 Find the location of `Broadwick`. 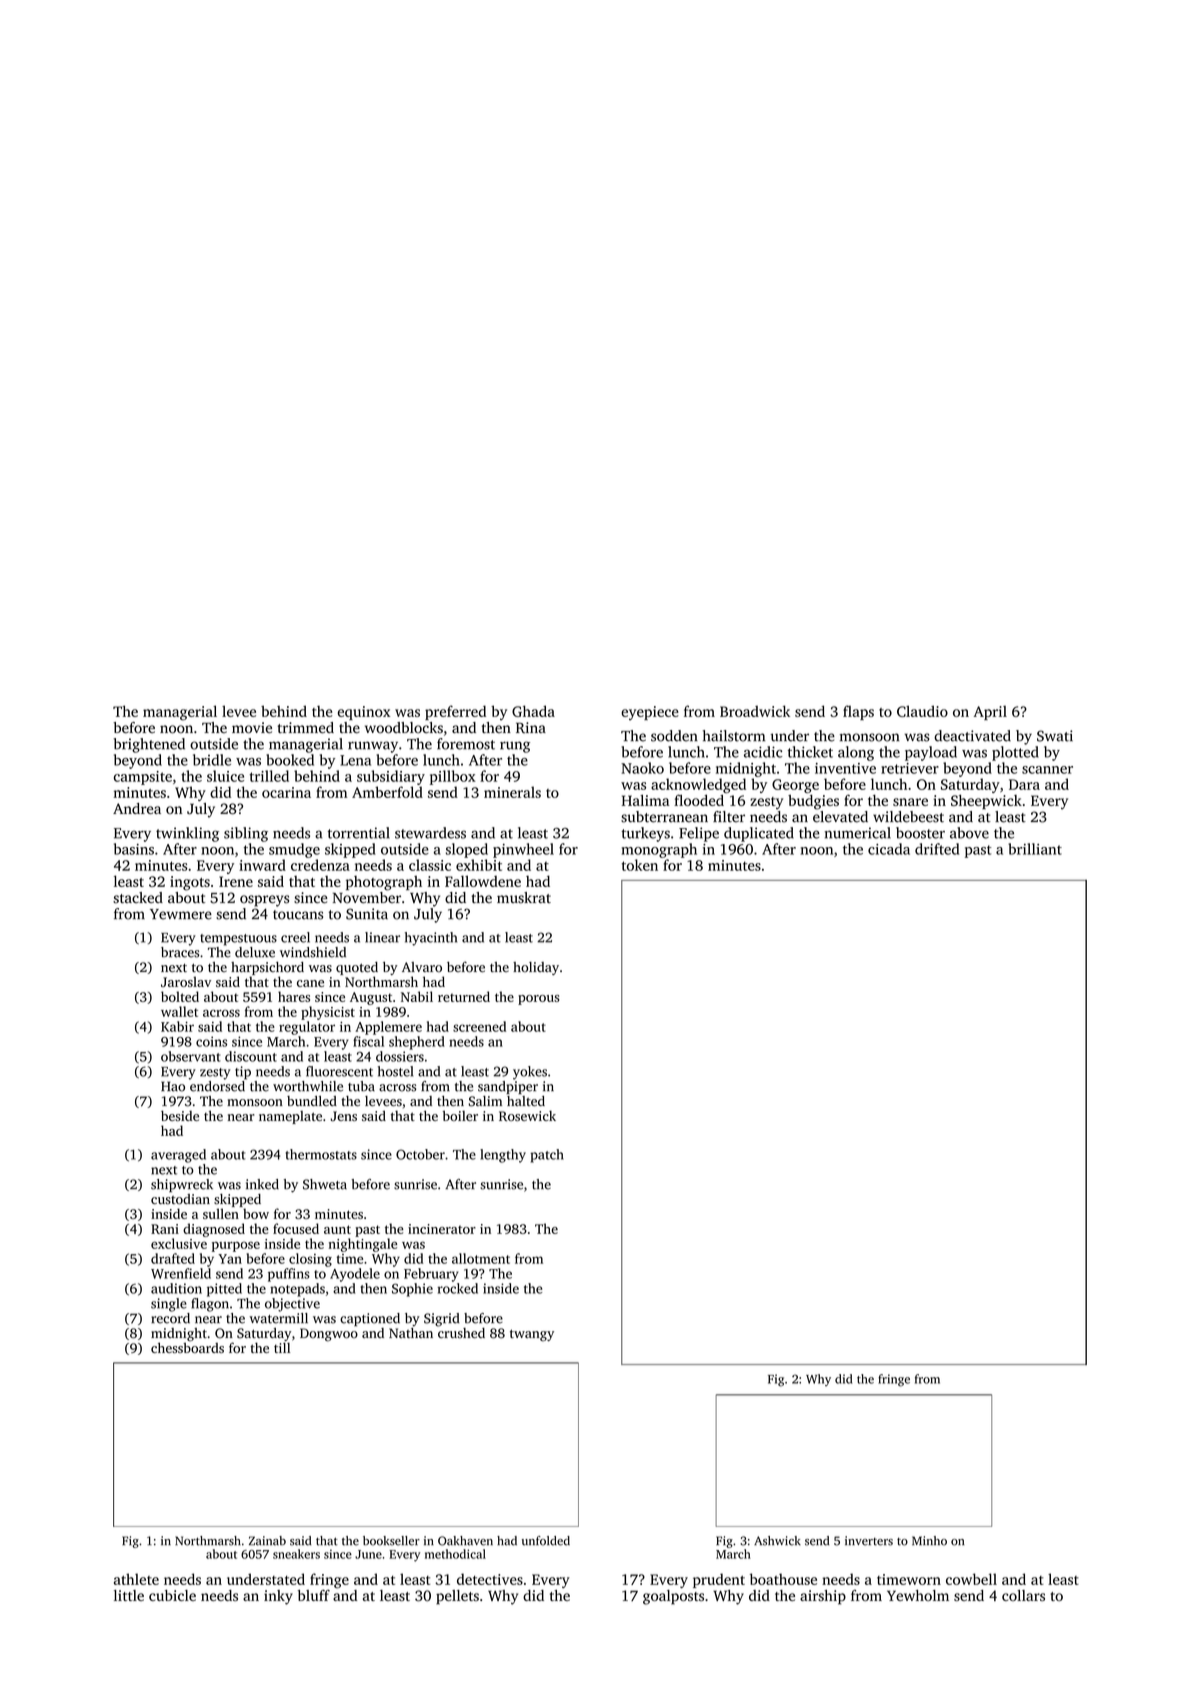

Broadwick is located at coordinates (755, 711).
